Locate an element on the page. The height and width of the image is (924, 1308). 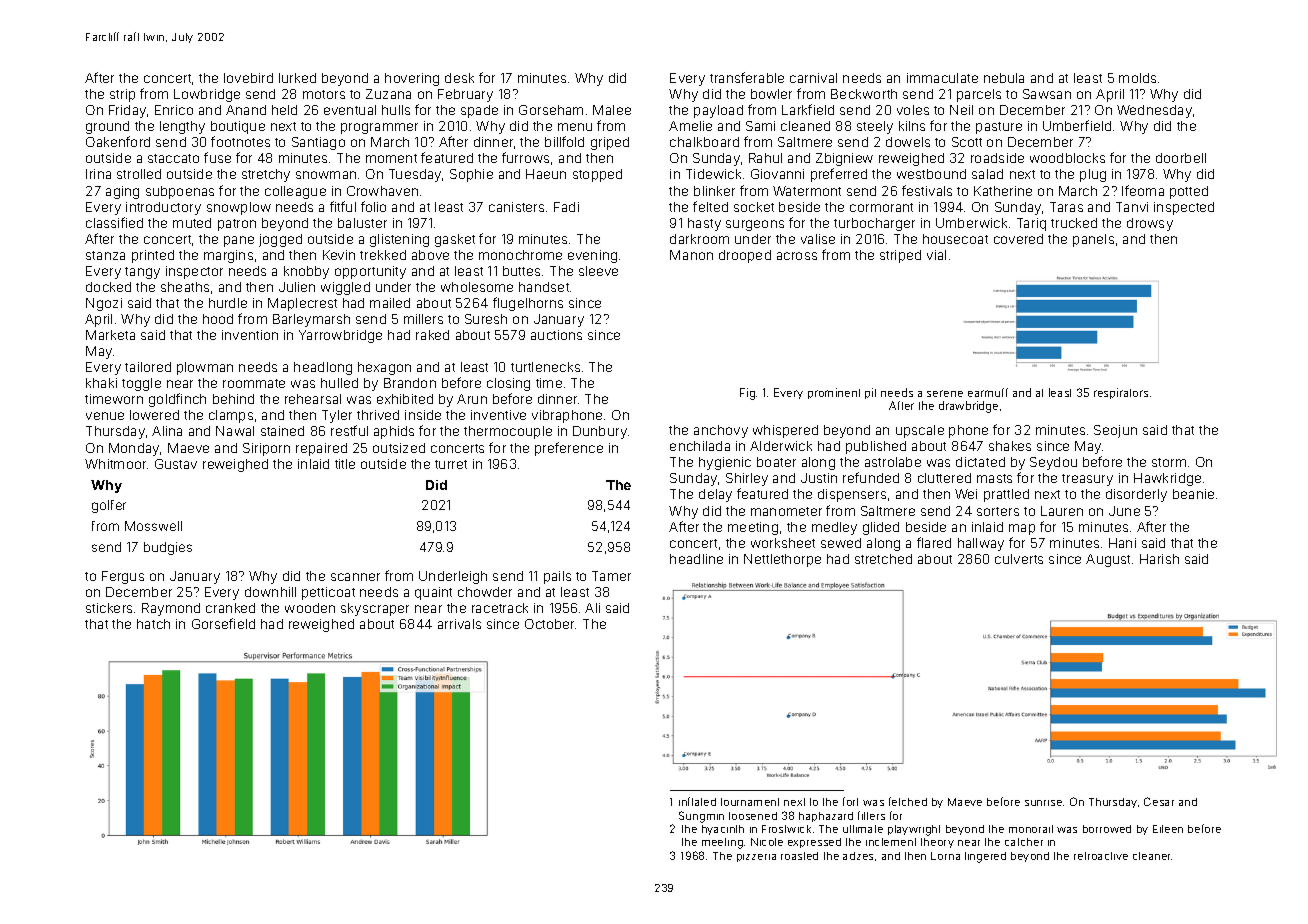
Santiago is located at coordinates (318, 143).
